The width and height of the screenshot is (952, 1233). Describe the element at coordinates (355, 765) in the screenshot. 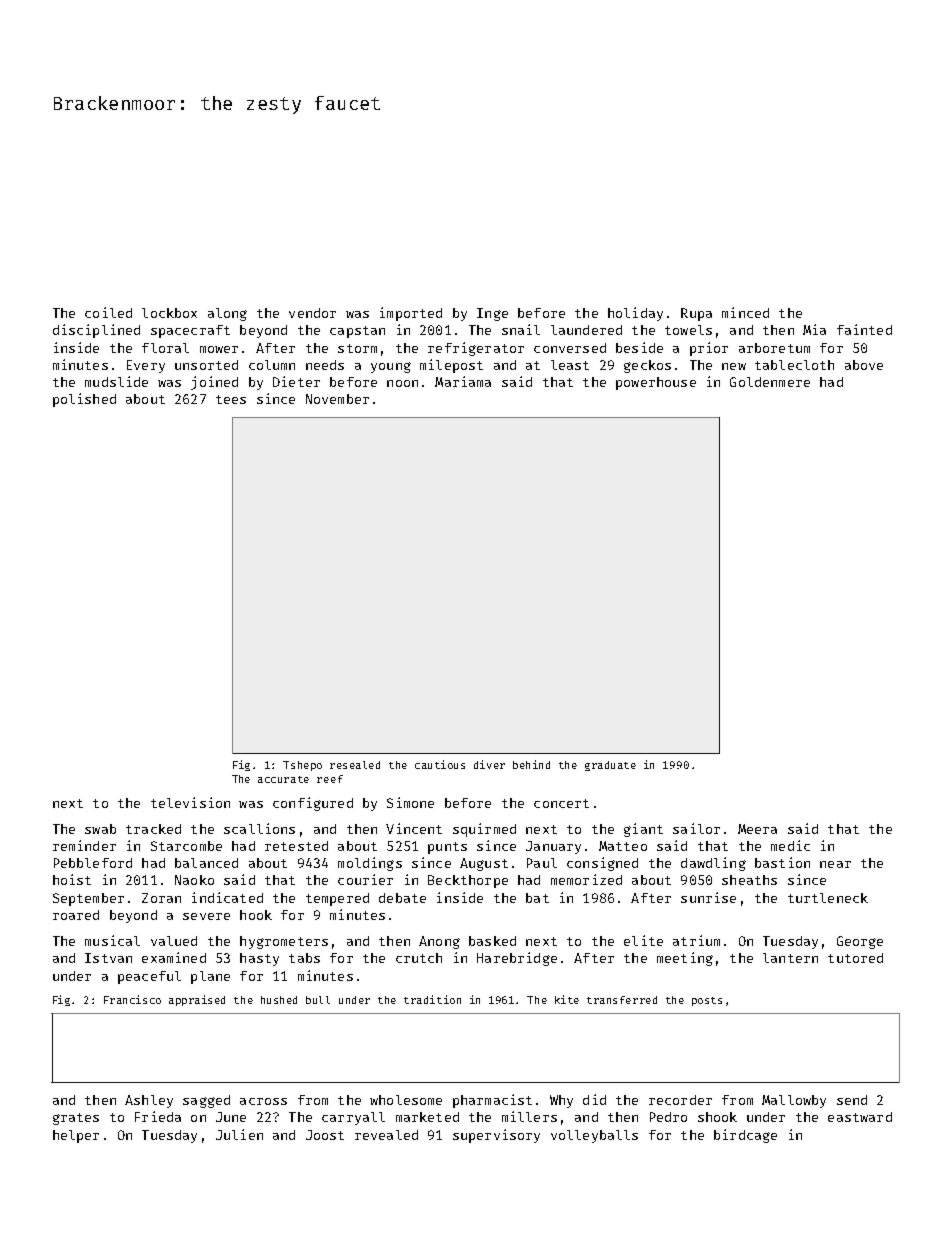

I see `resealed` at that location.
